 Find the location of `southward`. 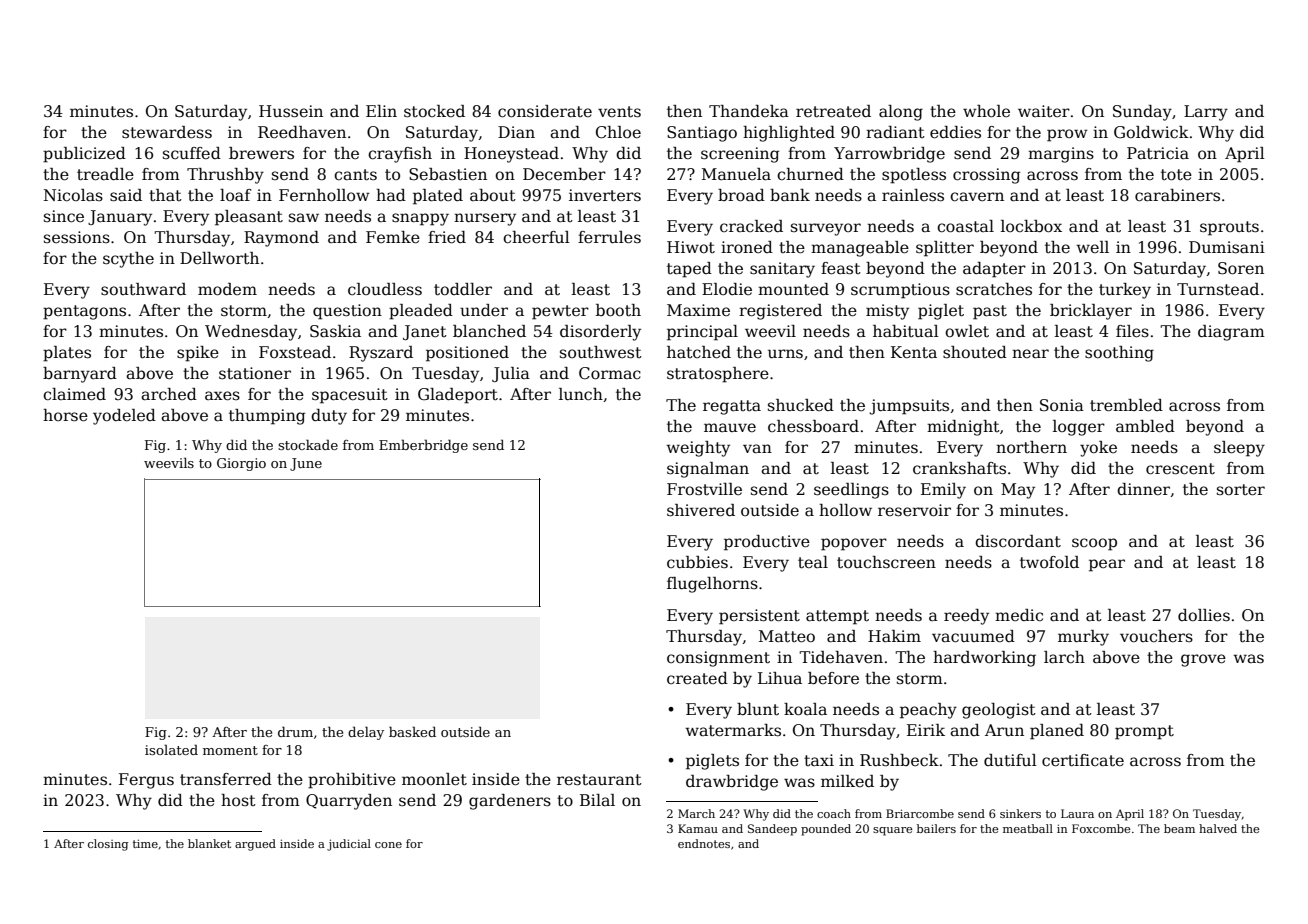

southward is located at coordinates (143, 289).
